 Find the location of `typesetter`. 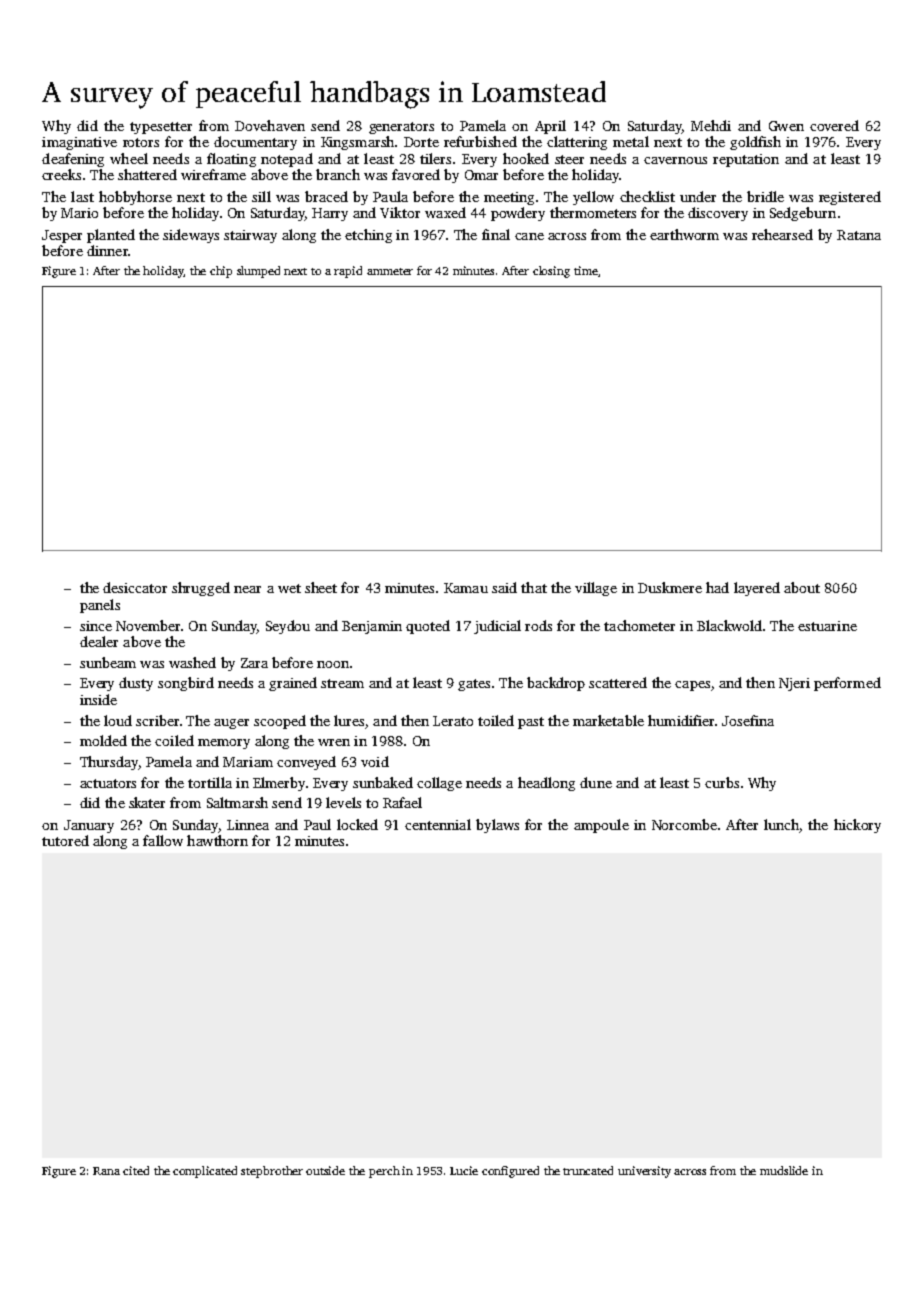

typesetter is located at coordinates (161, 128).
